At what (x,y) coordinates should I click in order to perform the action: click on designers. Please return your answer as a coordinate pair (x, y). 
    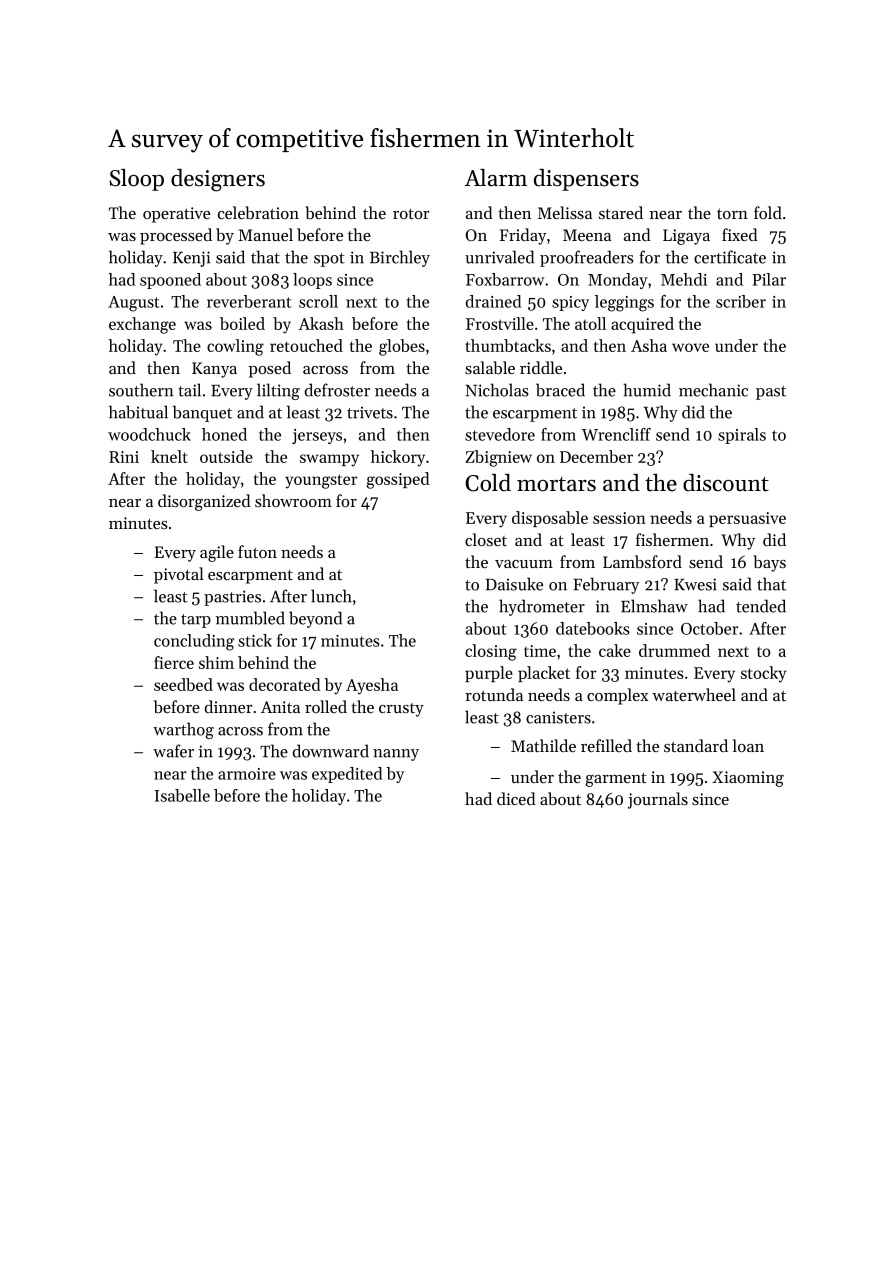
    Looking at the image, I should click on (218, 180).
